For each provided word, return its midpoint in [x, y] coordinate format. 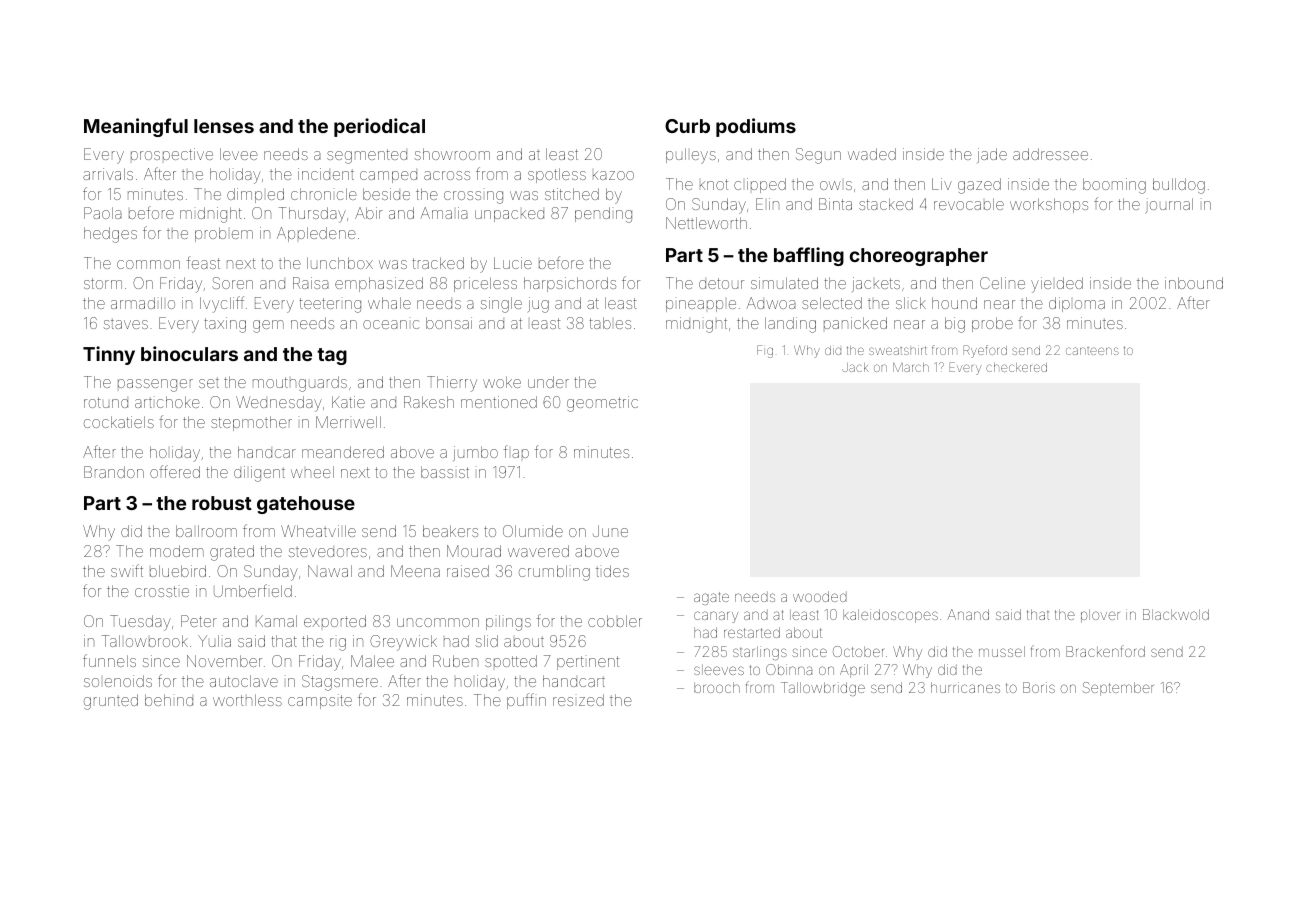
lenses [224, 126]
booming [1114, 186]
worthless [247, 700]
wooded [820, 596]
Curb [687, 126]
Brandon [114, 472]
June [610, 531]
